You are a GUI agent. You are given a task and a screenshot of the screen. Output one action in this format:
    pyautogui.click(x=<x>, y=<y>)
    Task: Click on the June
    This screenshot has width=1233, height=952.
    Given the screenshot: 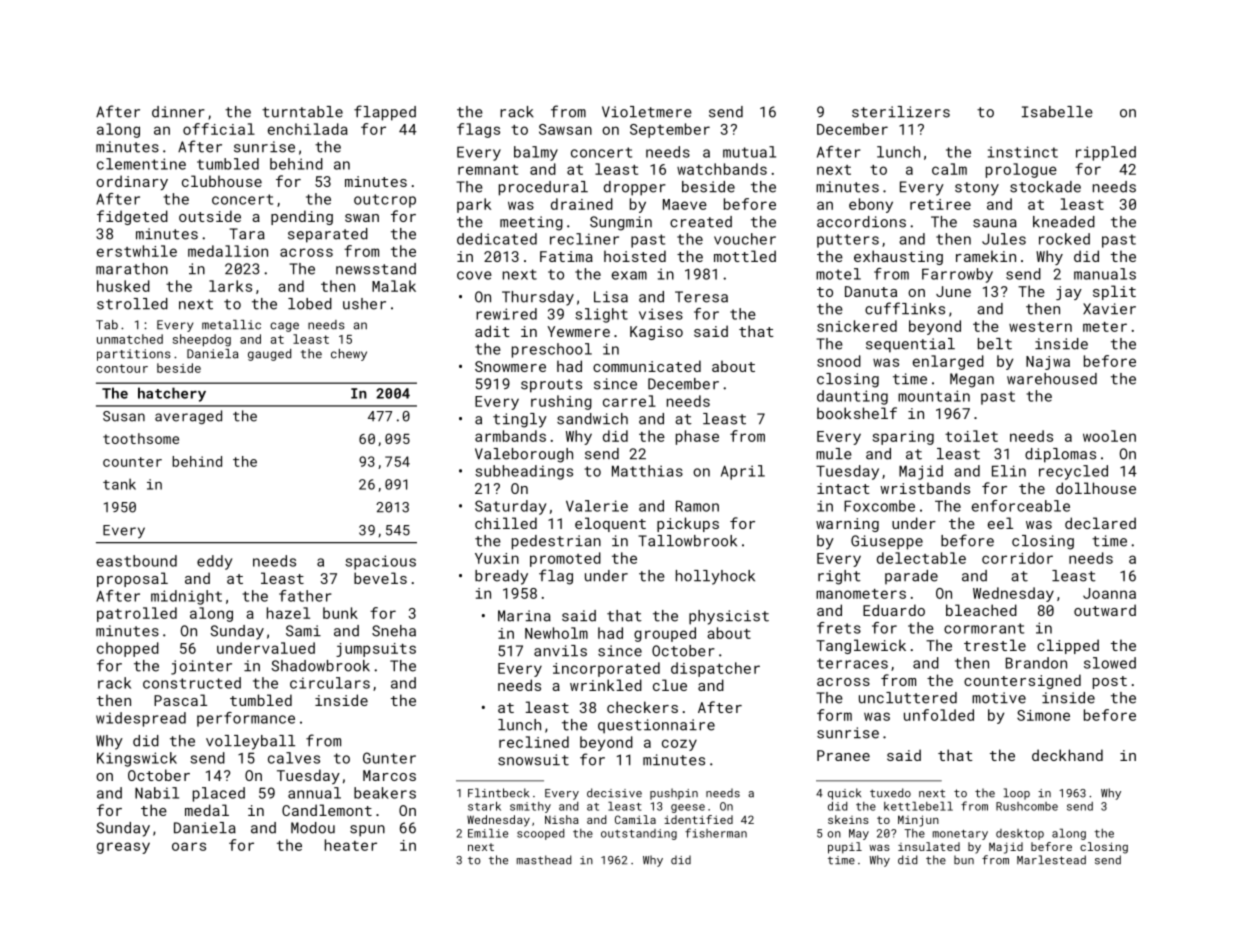 What is the action you would take?
    pyautogui.click(x=953, y=291)
